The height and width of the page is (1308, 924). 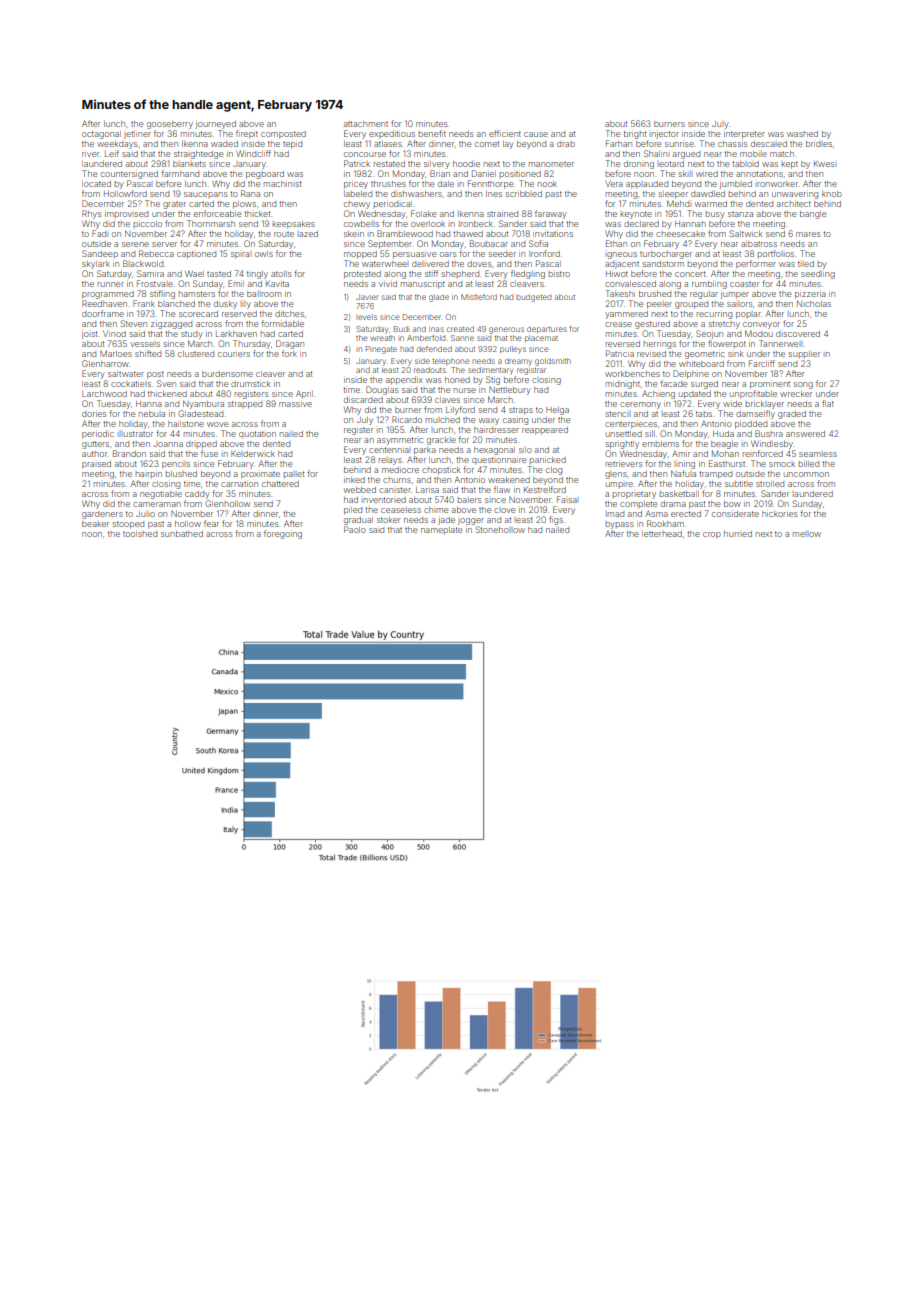 I want to click on manuscript, so click(x=423, y=285).
